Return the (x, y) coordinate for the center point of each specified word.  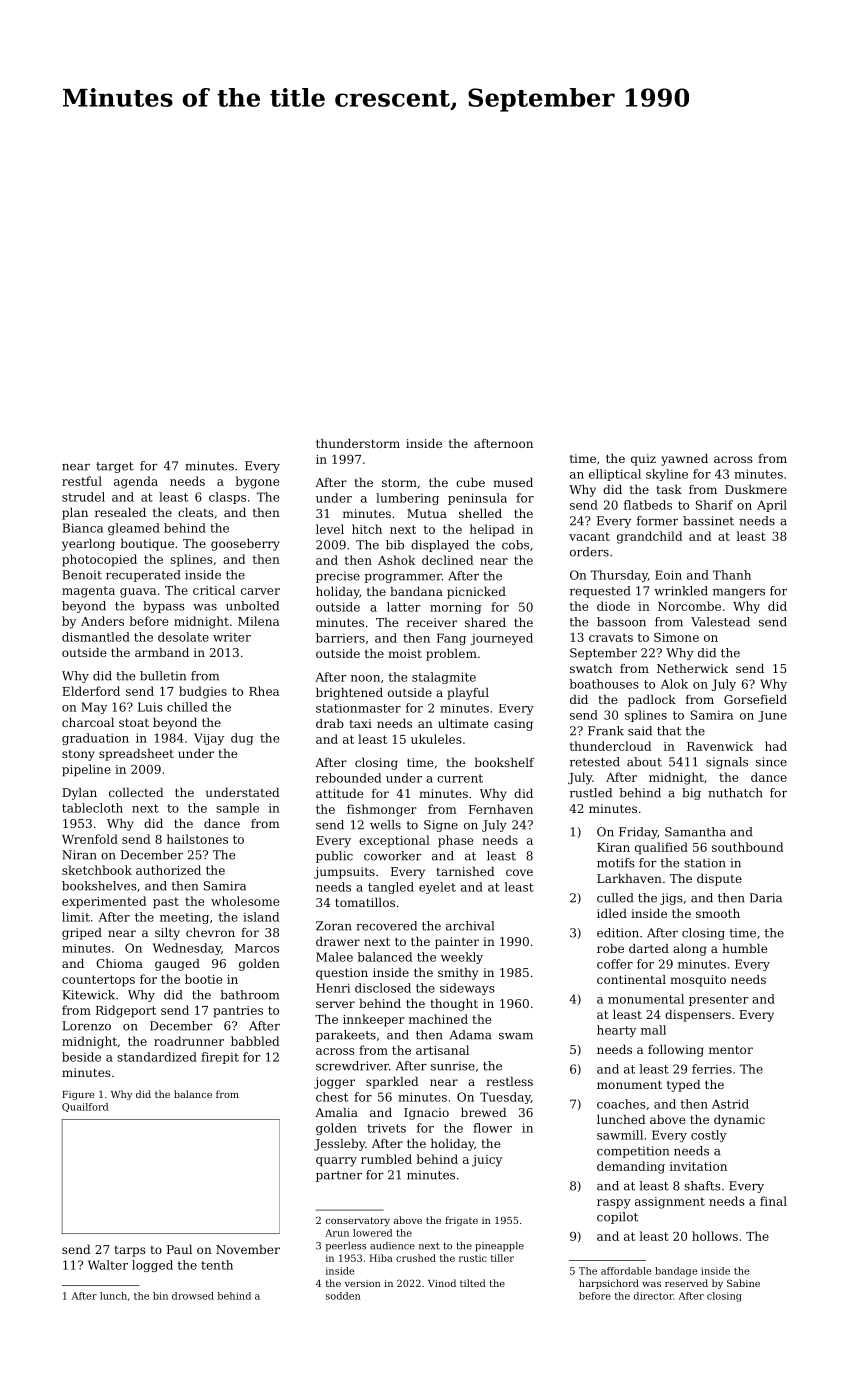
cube (470, 482)
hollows (715, 1236)
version (363, 1283)
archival (470, 926)
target (115, 467)
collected (136, 792)
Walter (108, 1265)
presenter (719, 1000)
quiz (643, 460)
